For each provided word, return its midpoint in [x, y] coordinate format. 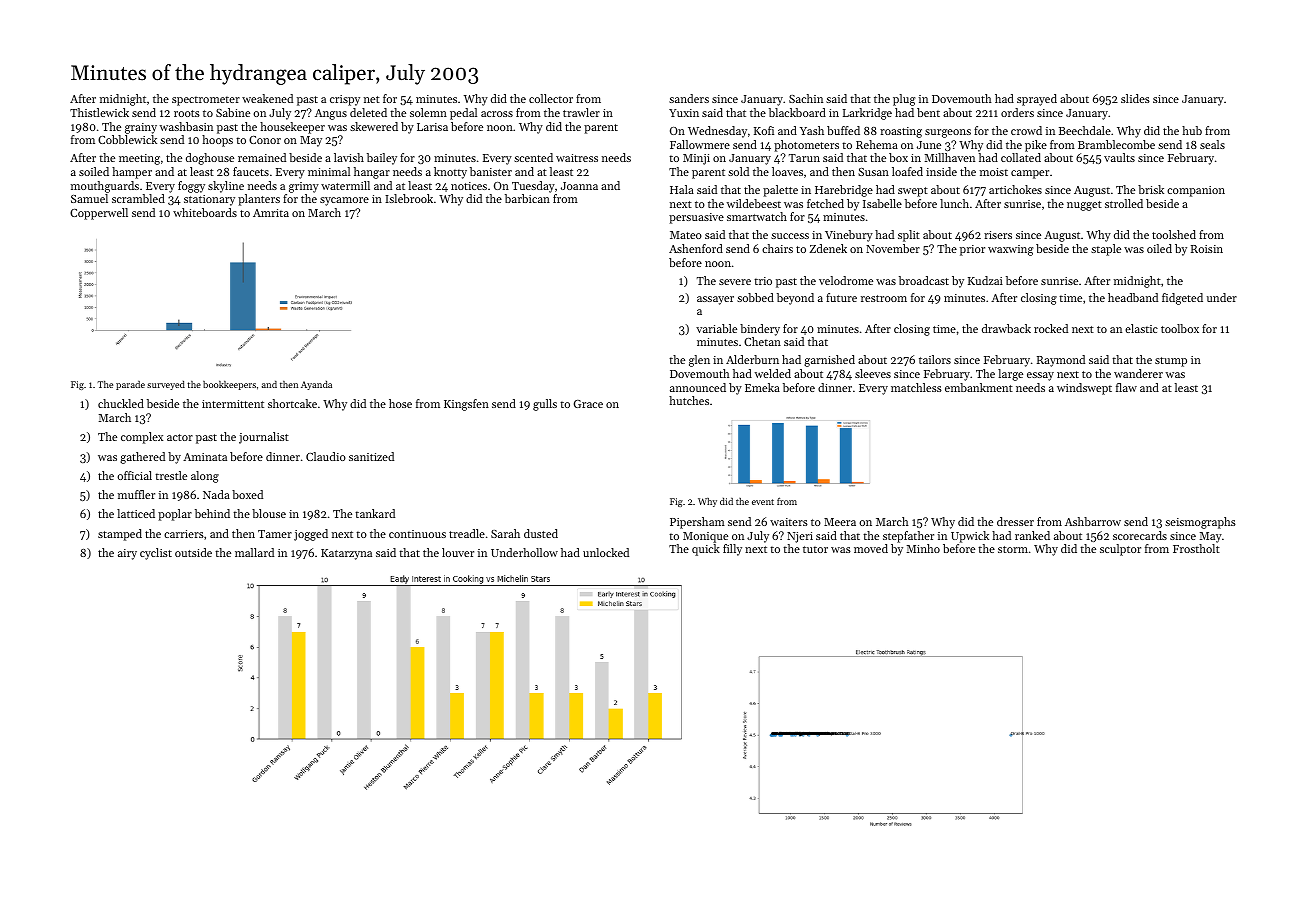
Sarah [505, 533]
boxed [247, 494]
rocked [1051, 328]
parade [130, 385]
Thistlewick [99, 112]
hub [1192, 130]
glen [699, 361]
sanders [689, 98]
